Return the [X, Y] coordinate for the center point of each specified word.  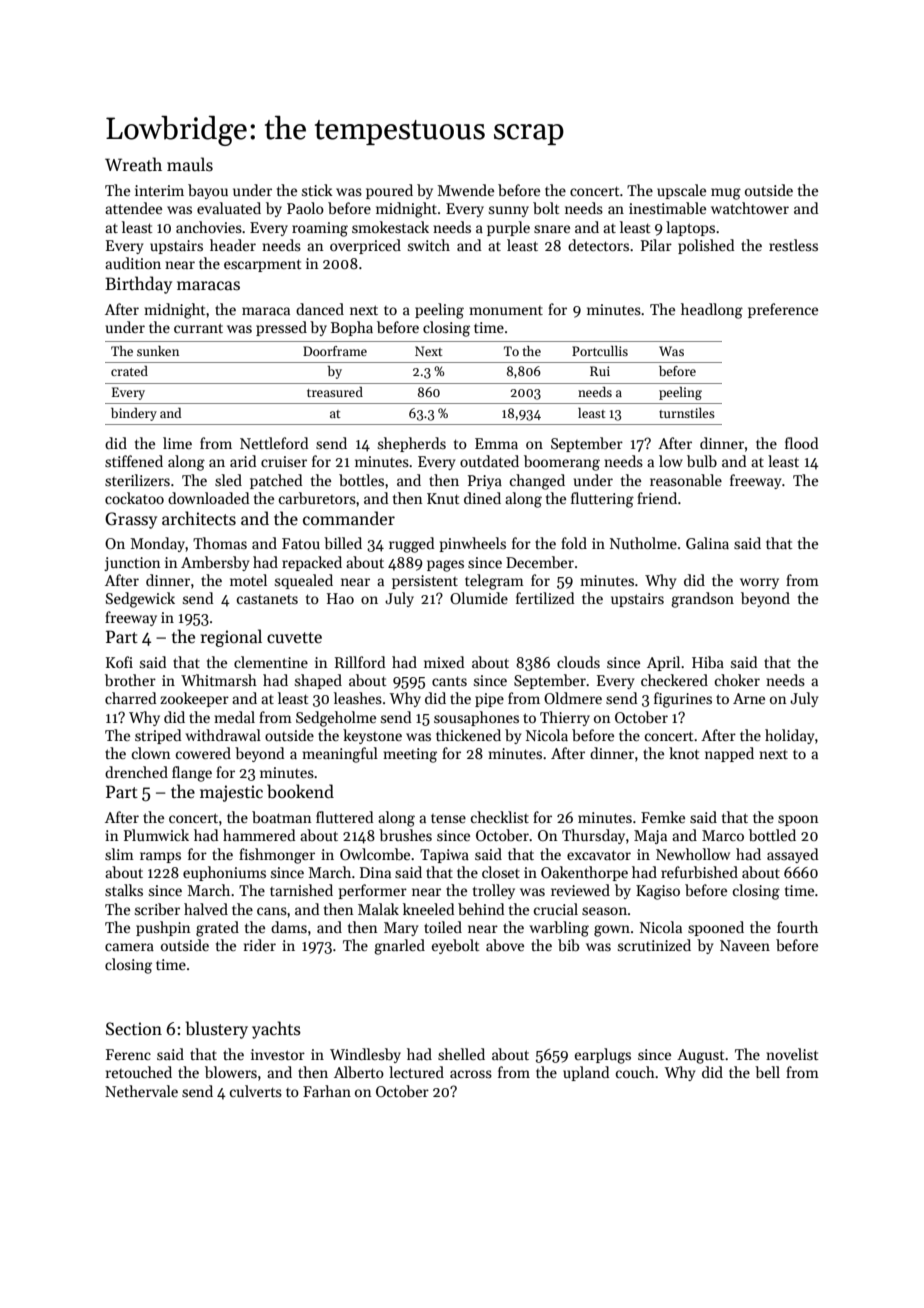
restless [793, 245]
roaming [320, 229]
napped [729, 754]
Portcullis [600, 351]
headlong [712, 311]
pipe [489, 700]
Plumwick [156, 835]
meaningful [340, 755]
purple [508, 228]
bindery [134, 414]
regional [231, 638]
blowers [231, 1072]
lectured [416, 1072]
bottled [772, 835]
